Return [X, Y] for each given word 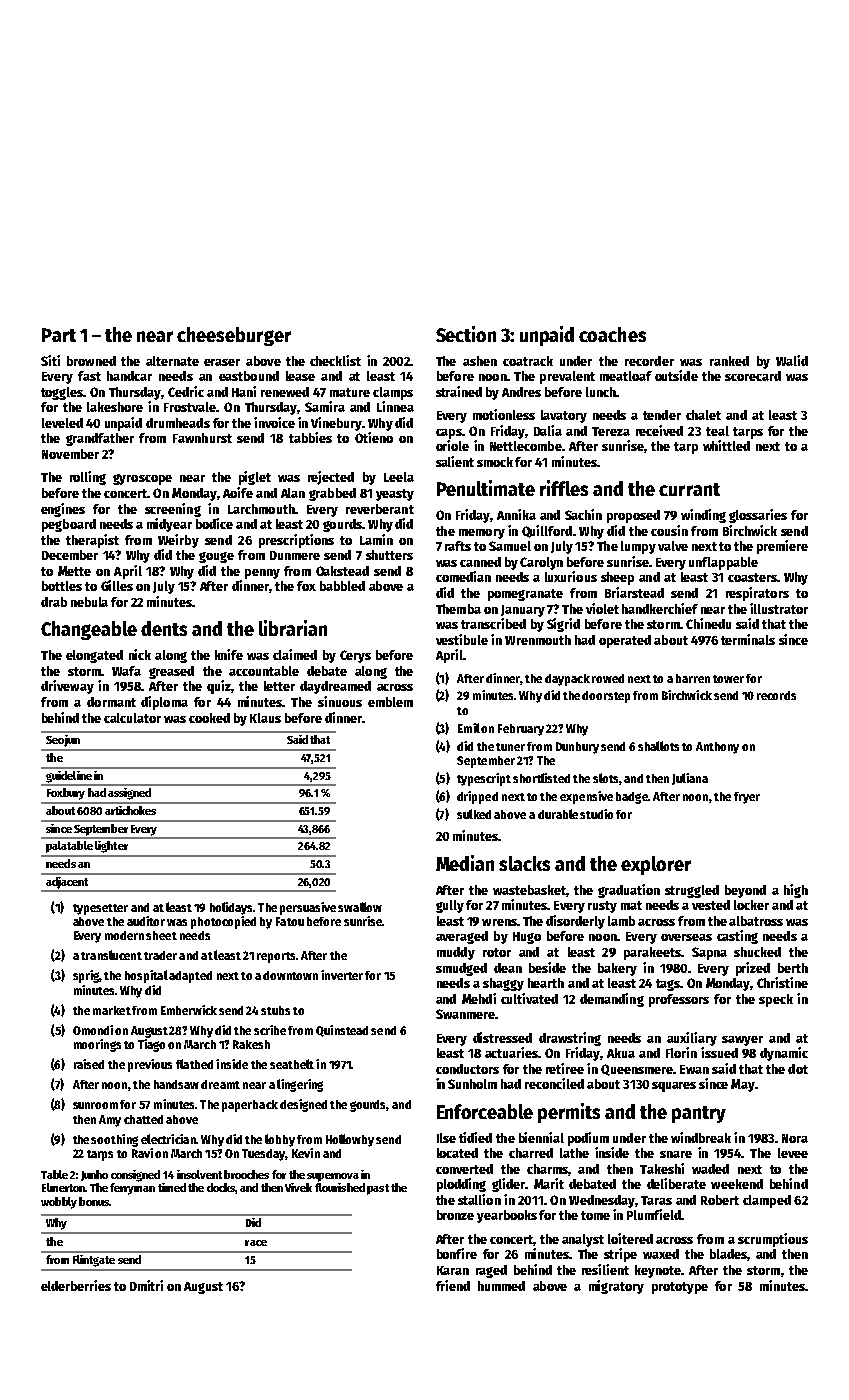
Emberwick [189, 1010]
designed [303, 1105]
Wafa [126, 671]
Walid [792, 360]
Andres [521, 392]
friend [453, 1285]
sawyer [742, 1041]
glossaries [758, 516]
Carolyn [541, 563]
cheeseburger [234, 336]
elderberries [76, 1285]
